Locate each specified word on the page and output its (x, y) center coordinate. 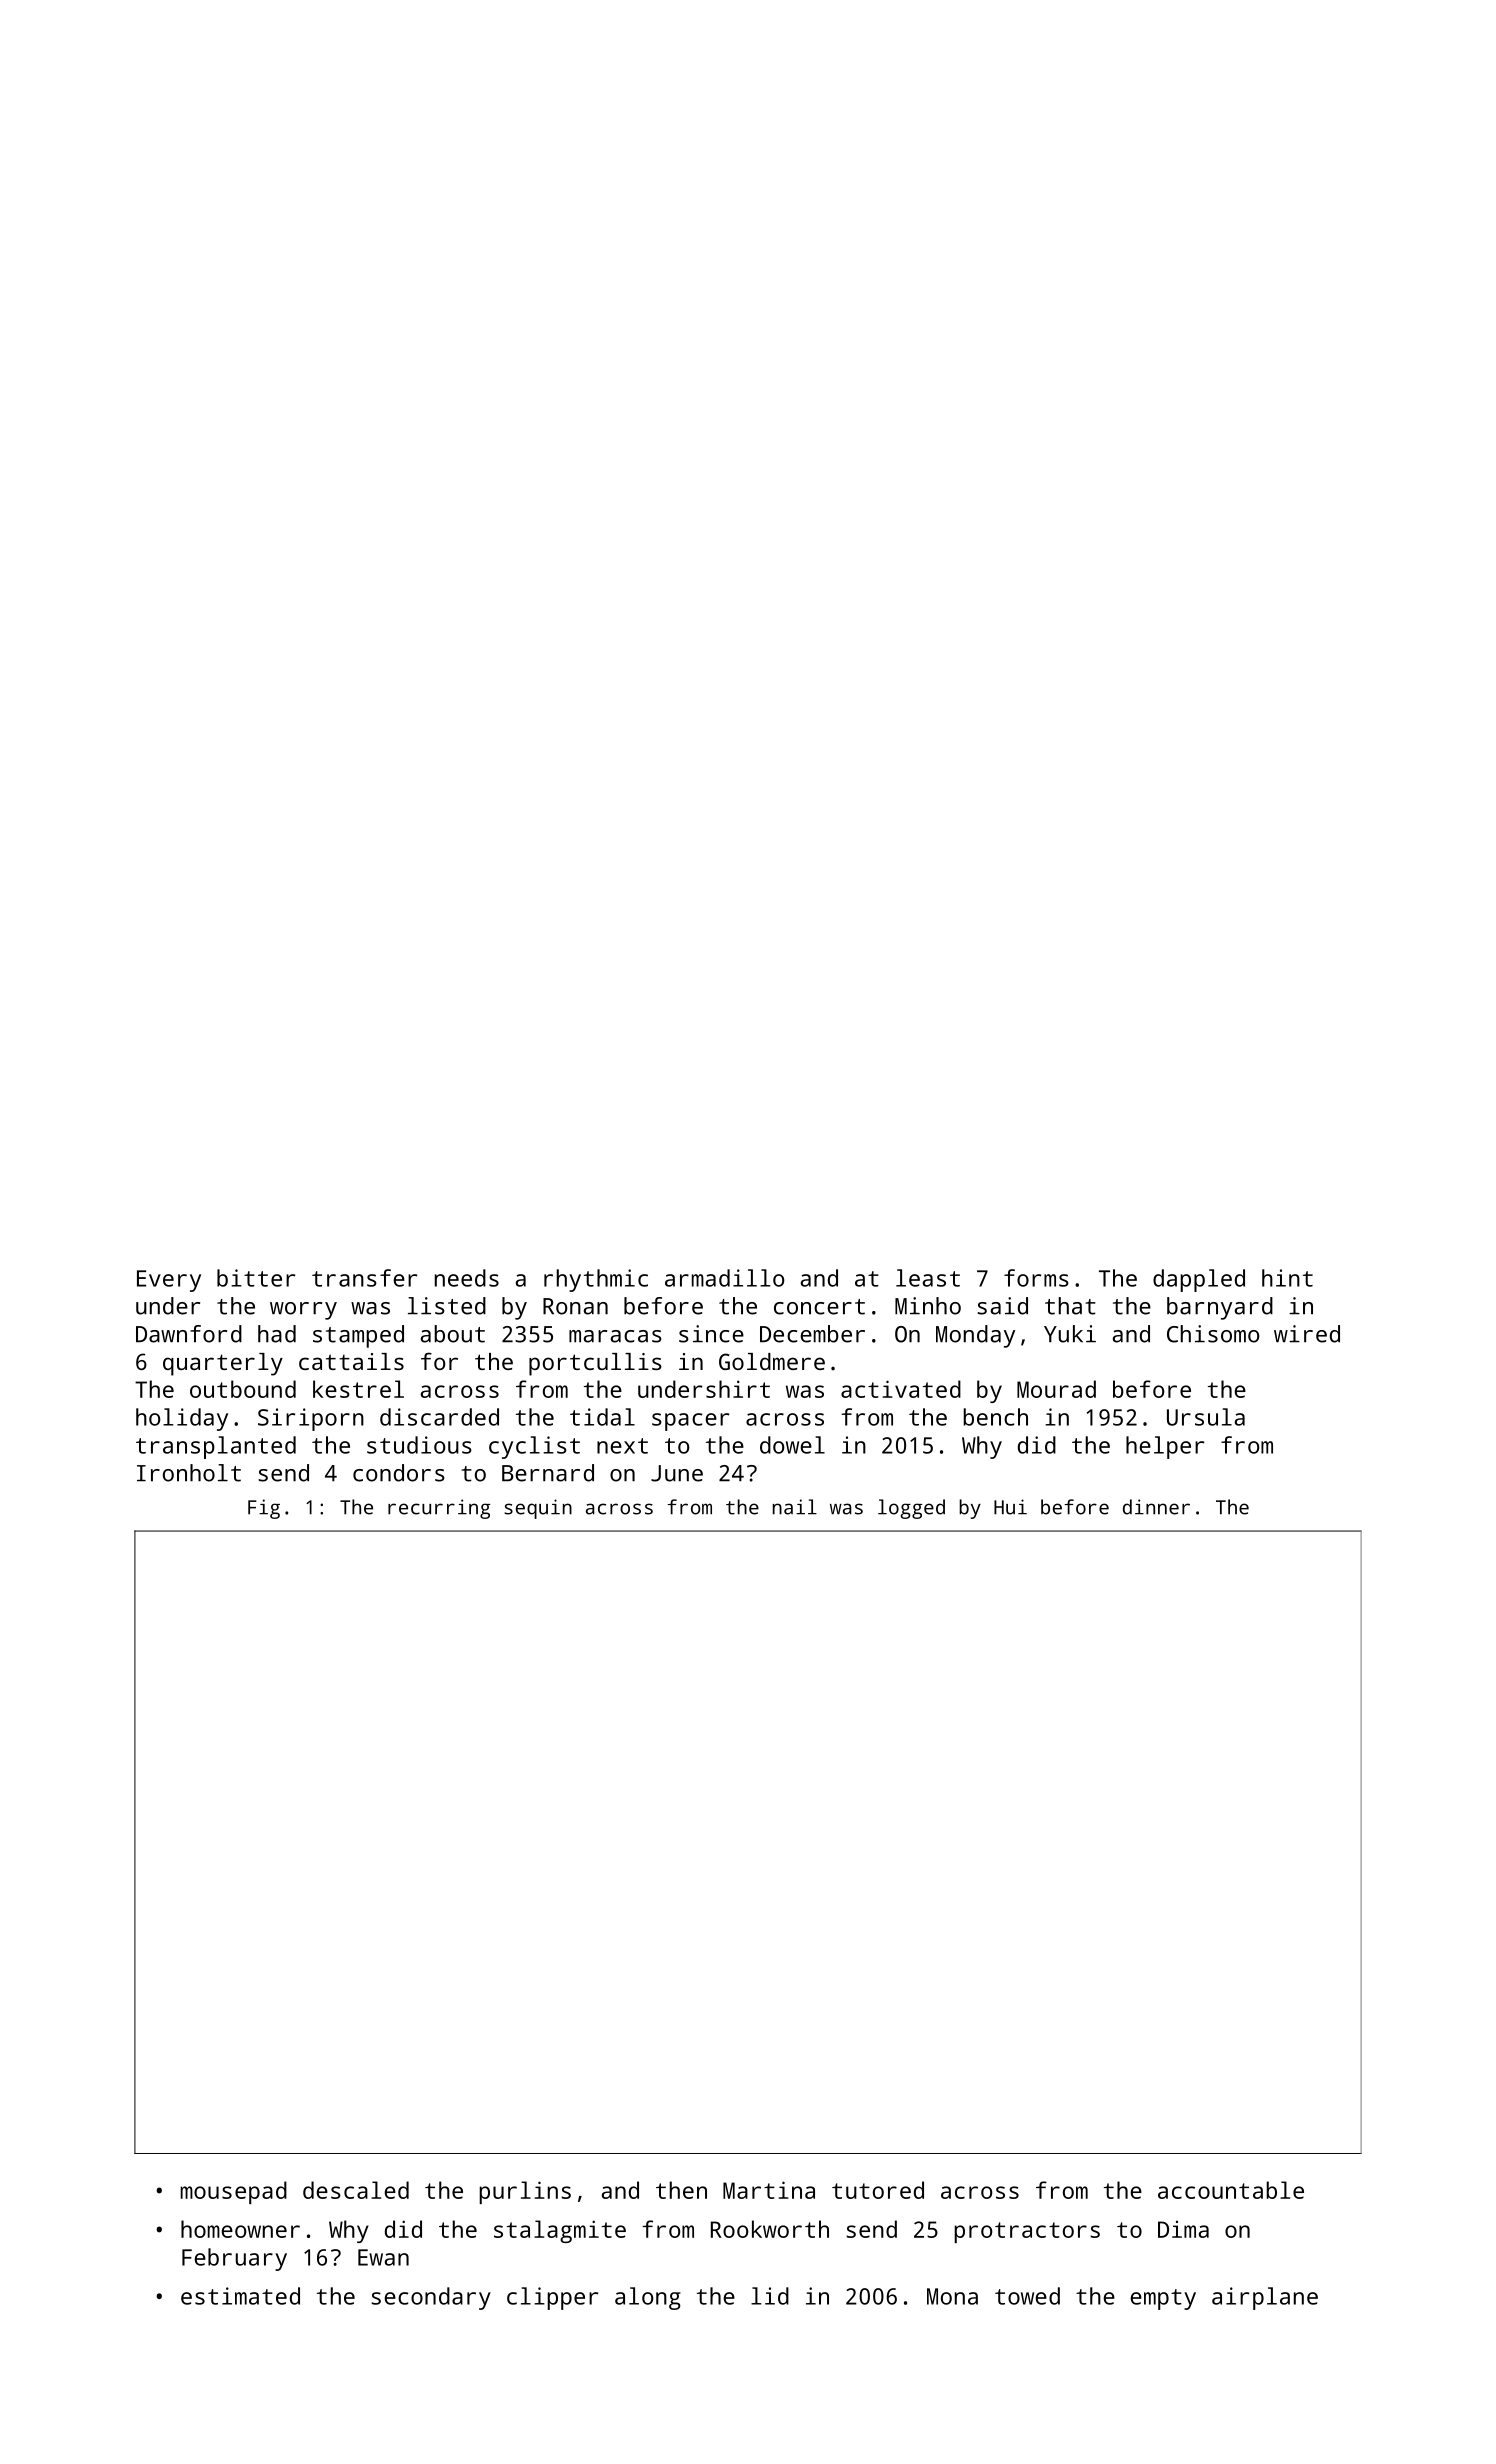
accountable (1231, 2190)
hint (1287, 1278)
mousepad (234, 2192)
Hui (1010, 1507)
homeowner (240, 2229)
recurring (439, 1509)
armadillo (725, 1278)
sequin (538, 1509)
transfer (364, 1278)
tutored (878, 2190)
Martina (769, 2190)
